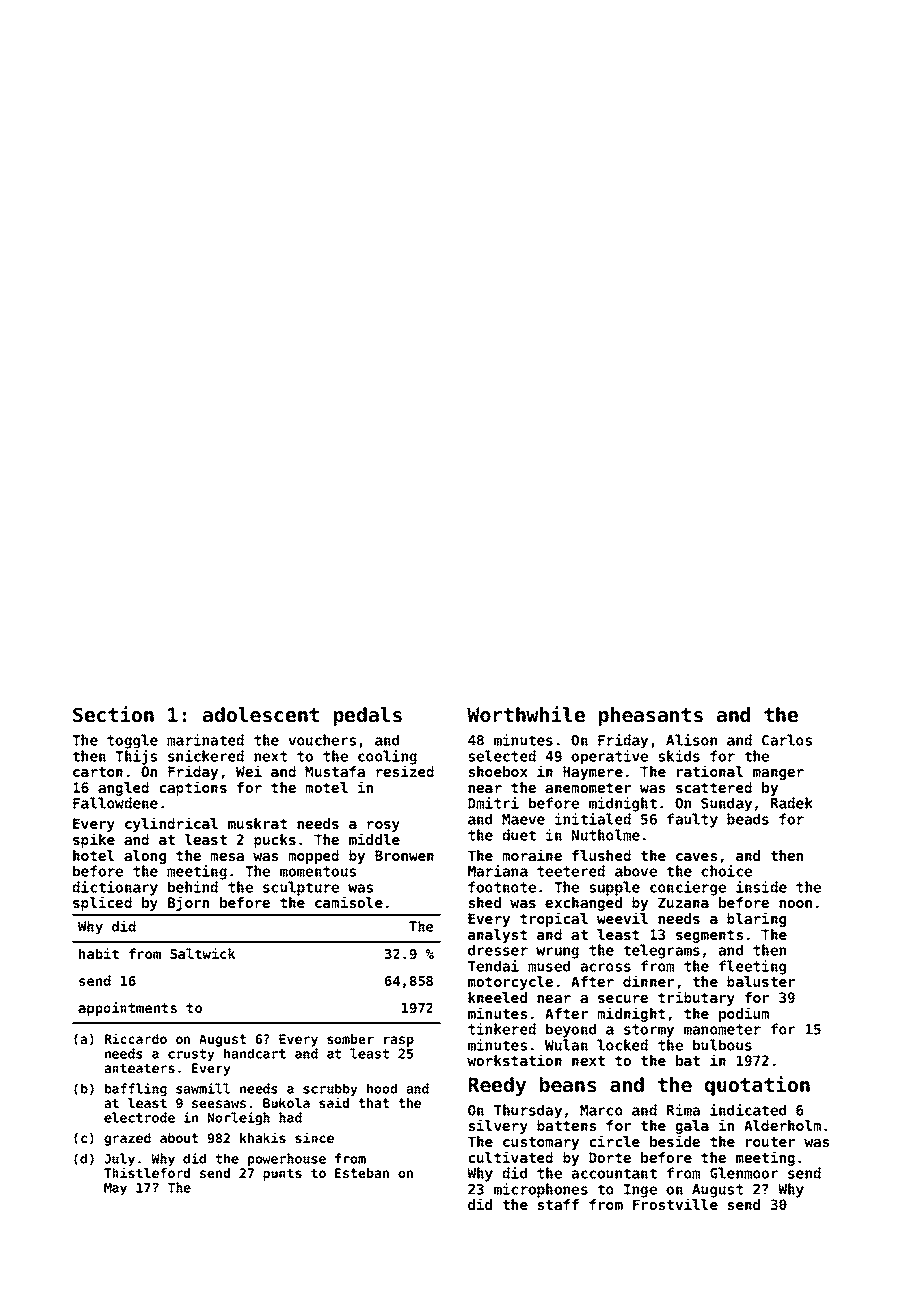 This screenshot has height=1316, width=908. What do you see at coordinates (636, 871) in the screenshot?
I see `above` at bounding box center [636, 871].
